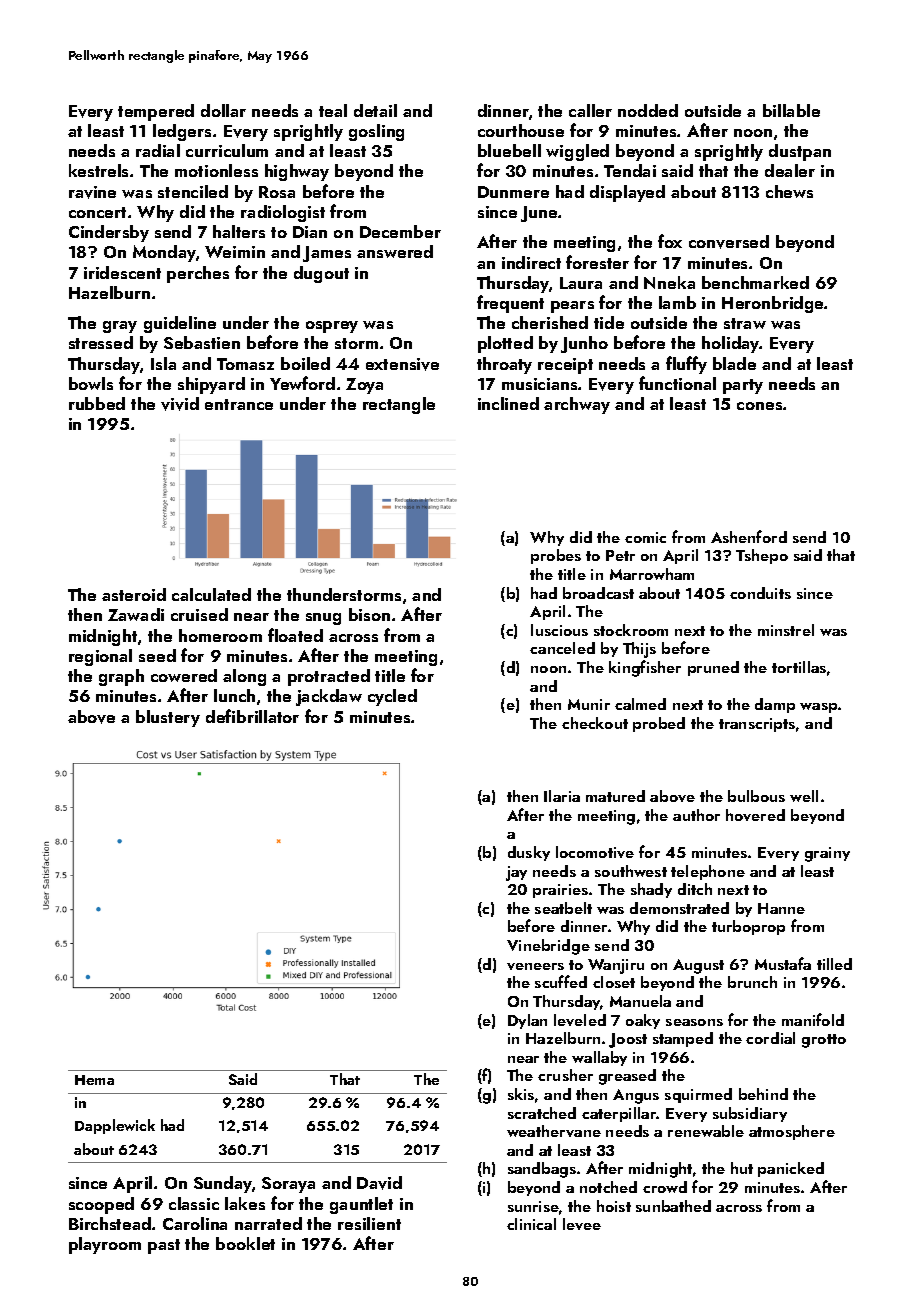 This document has height=1314, width=924. Describe the element at coordinates (168, 718) in the document. I see `blustery` at that location.
